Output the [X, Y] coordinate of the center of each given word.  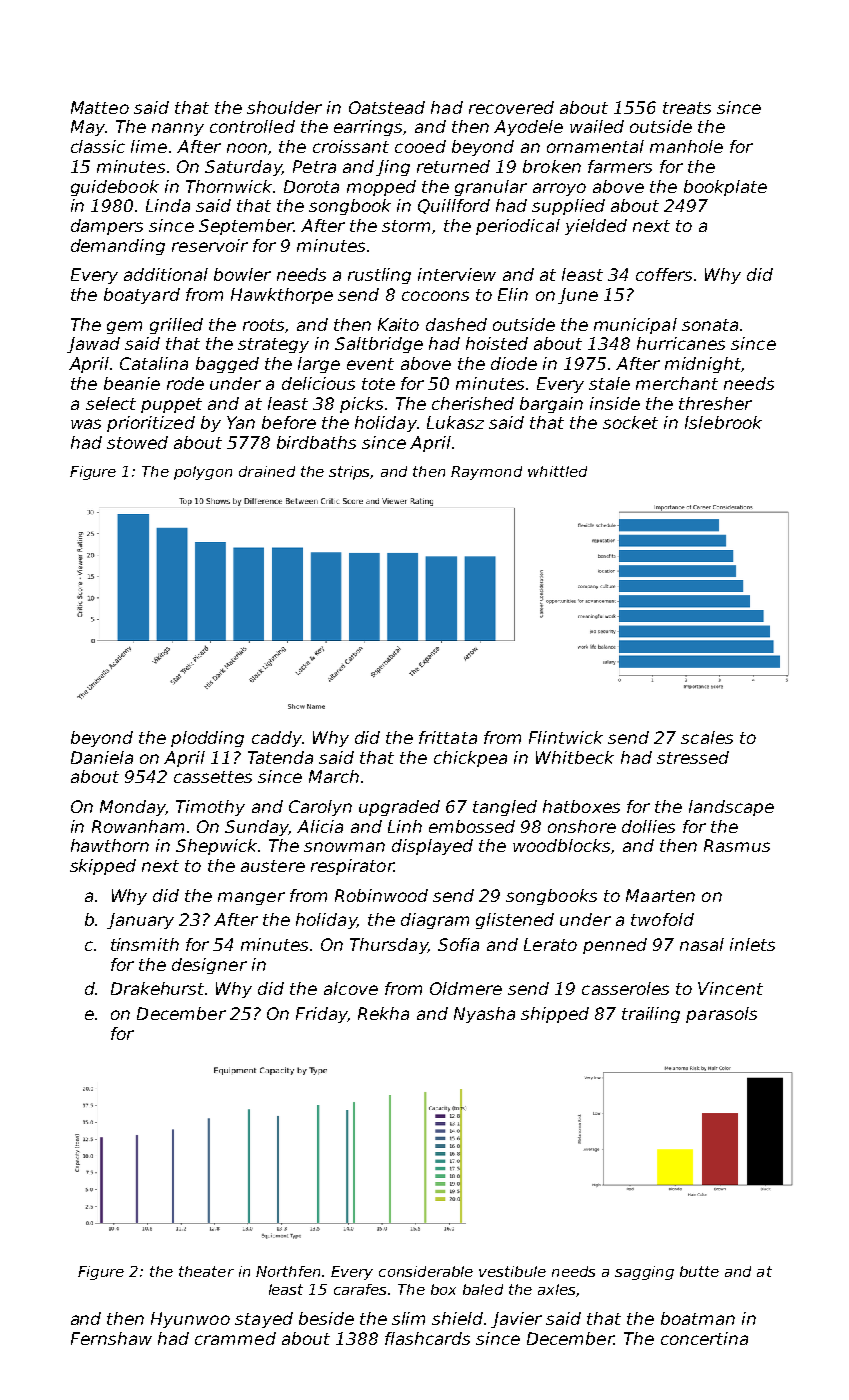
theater [206, 1271]
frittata [448, 737]
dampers [107, 227]
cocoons [435, 296]
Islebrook [723, 422]
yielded [596, 227]
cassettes [213, 777]
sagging [644, 1273]
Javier [516, 1320]
